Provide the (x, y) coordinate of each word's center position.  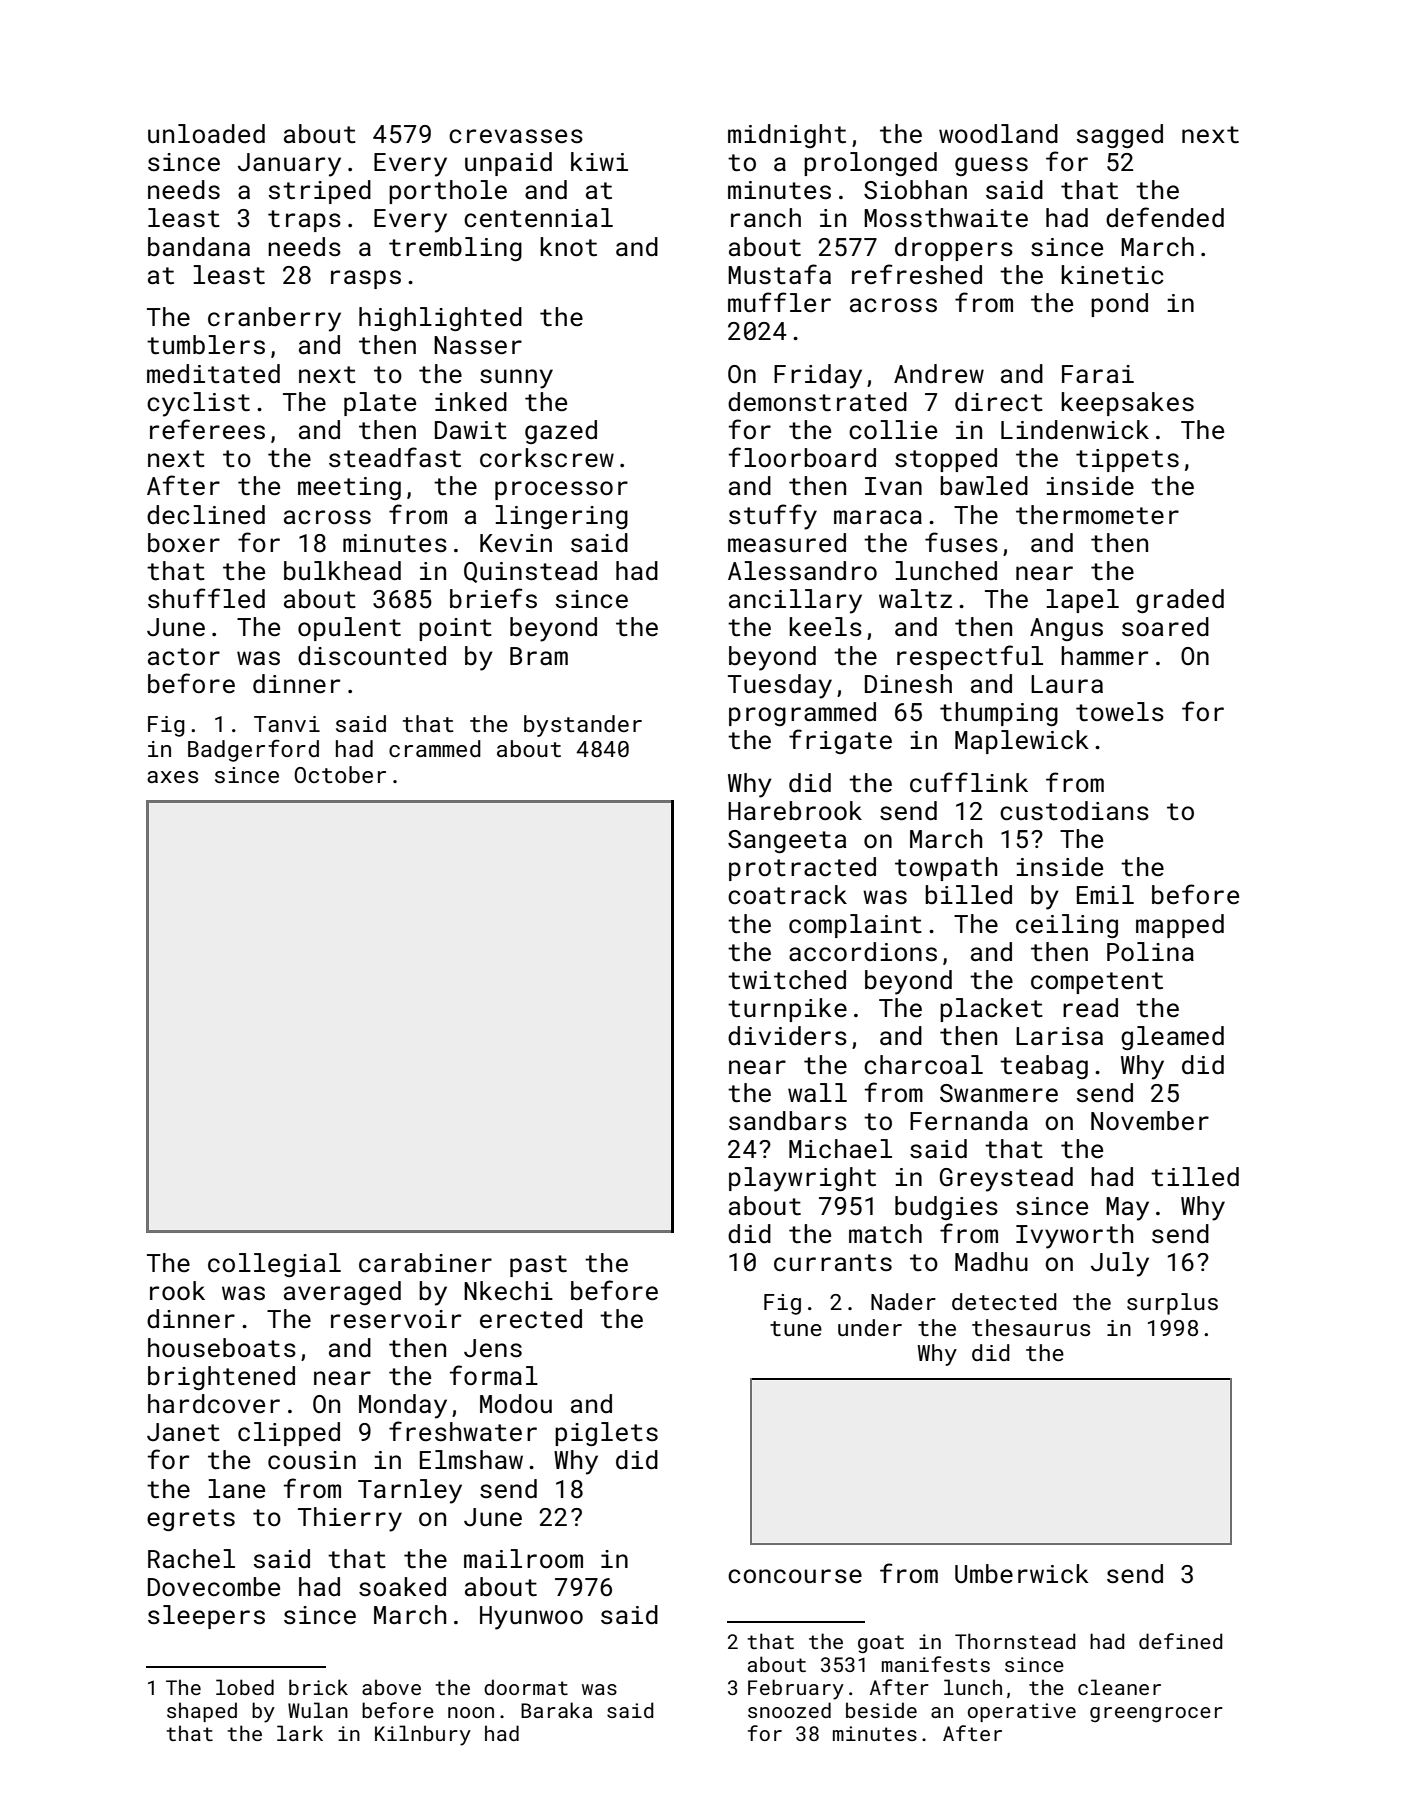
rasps (366, 279)
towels (1120, 712)
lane (236, 1488)
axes (172, 777)
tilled (1195, 1177)
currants (833, 1263)
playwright (802, 1179)
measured (787, 543)
